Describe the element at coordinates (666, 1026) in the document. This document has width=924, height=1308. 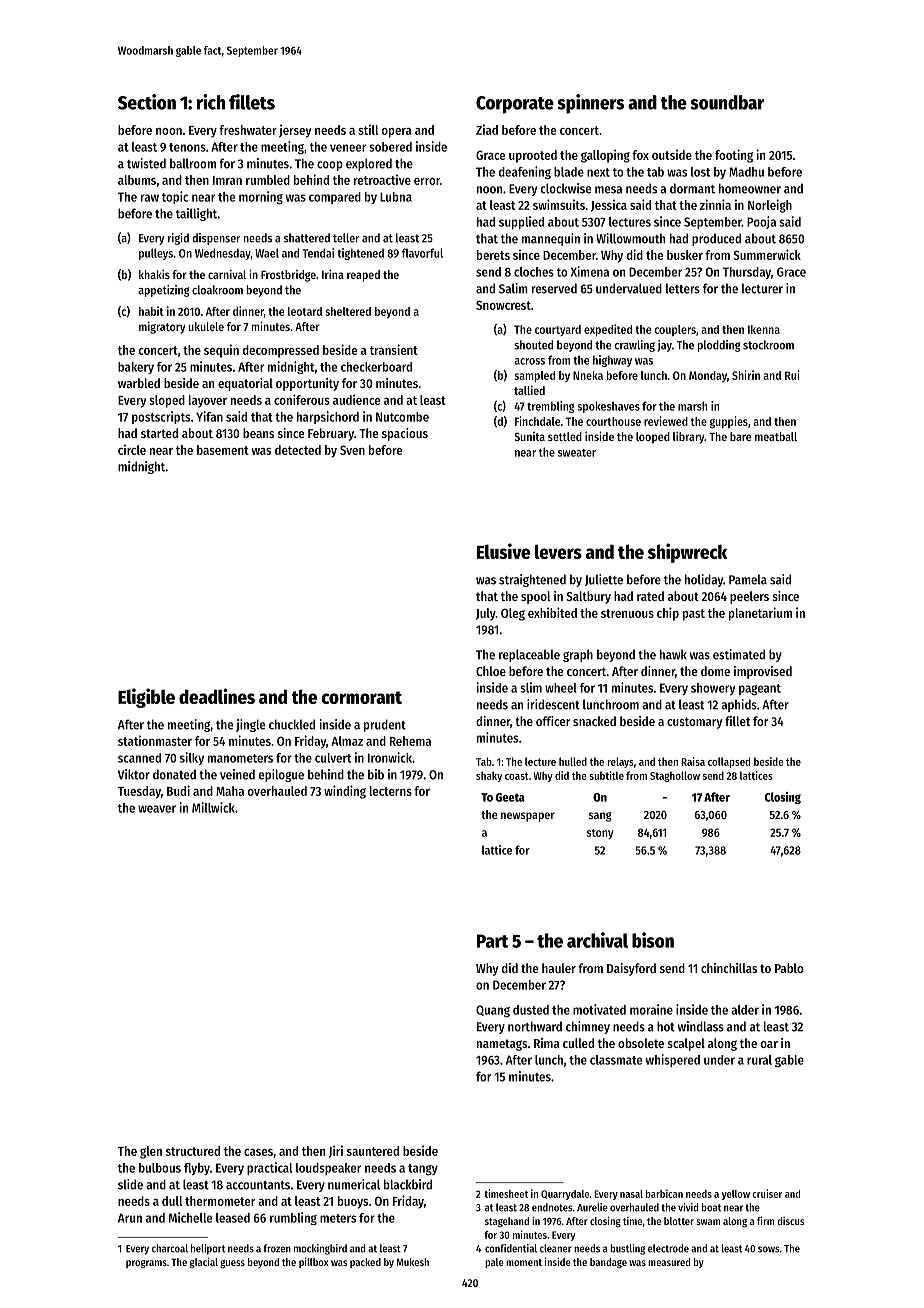
I see `hot` at that location.
